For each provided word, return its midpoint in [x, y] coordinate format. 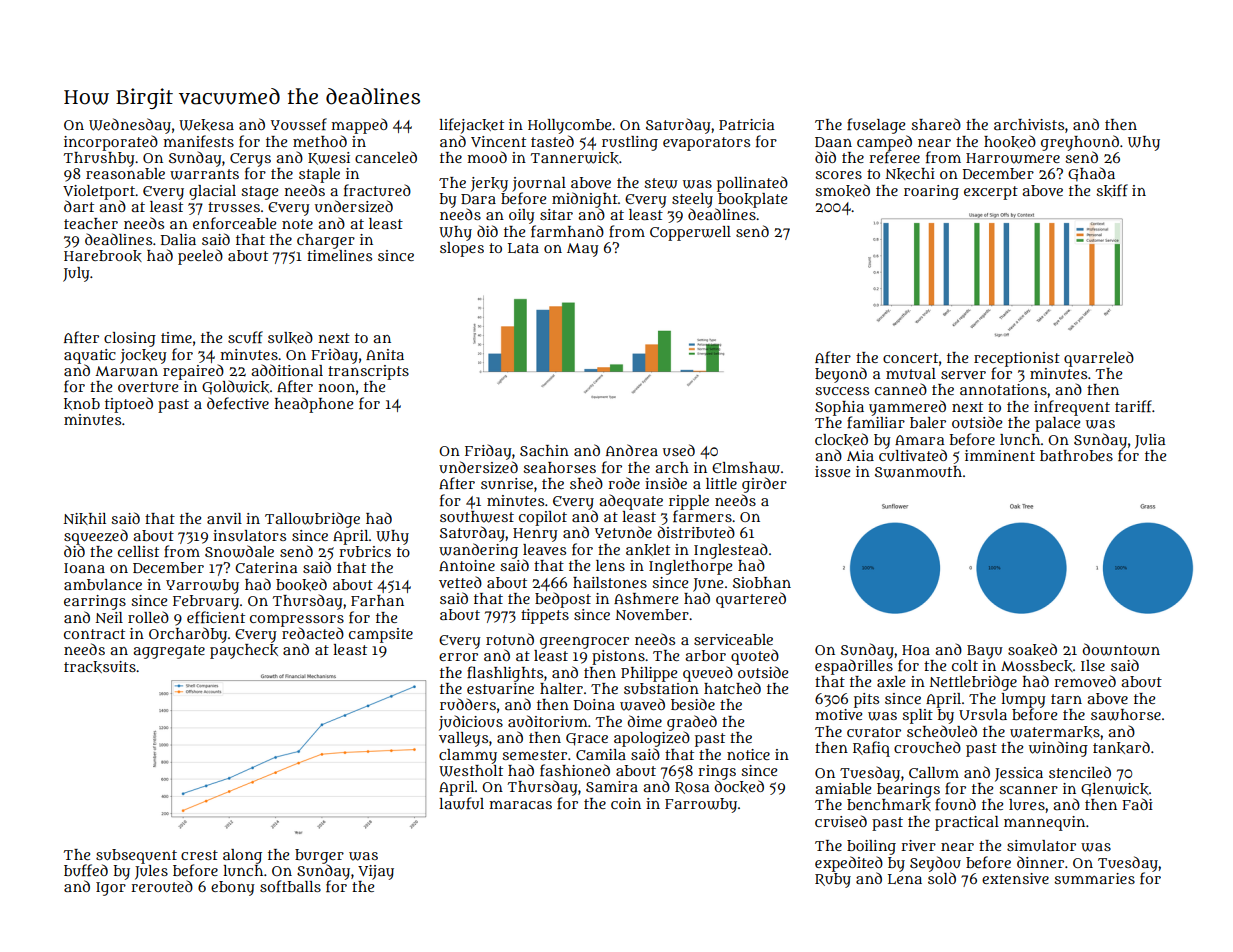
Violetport [99, 192]
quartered [751, 600]
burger [319, 856]
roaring [931, 192]
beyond [841, 375]
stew [661, 183]
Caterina [266, 567]
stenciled [1080, 772]
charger [326, 241]
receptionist [1017, 359]
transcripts [368, 372]
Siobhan [762, 582]
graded [692, 723]
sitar [556, 214]
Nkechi [910, 174]
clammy [468, 756]
